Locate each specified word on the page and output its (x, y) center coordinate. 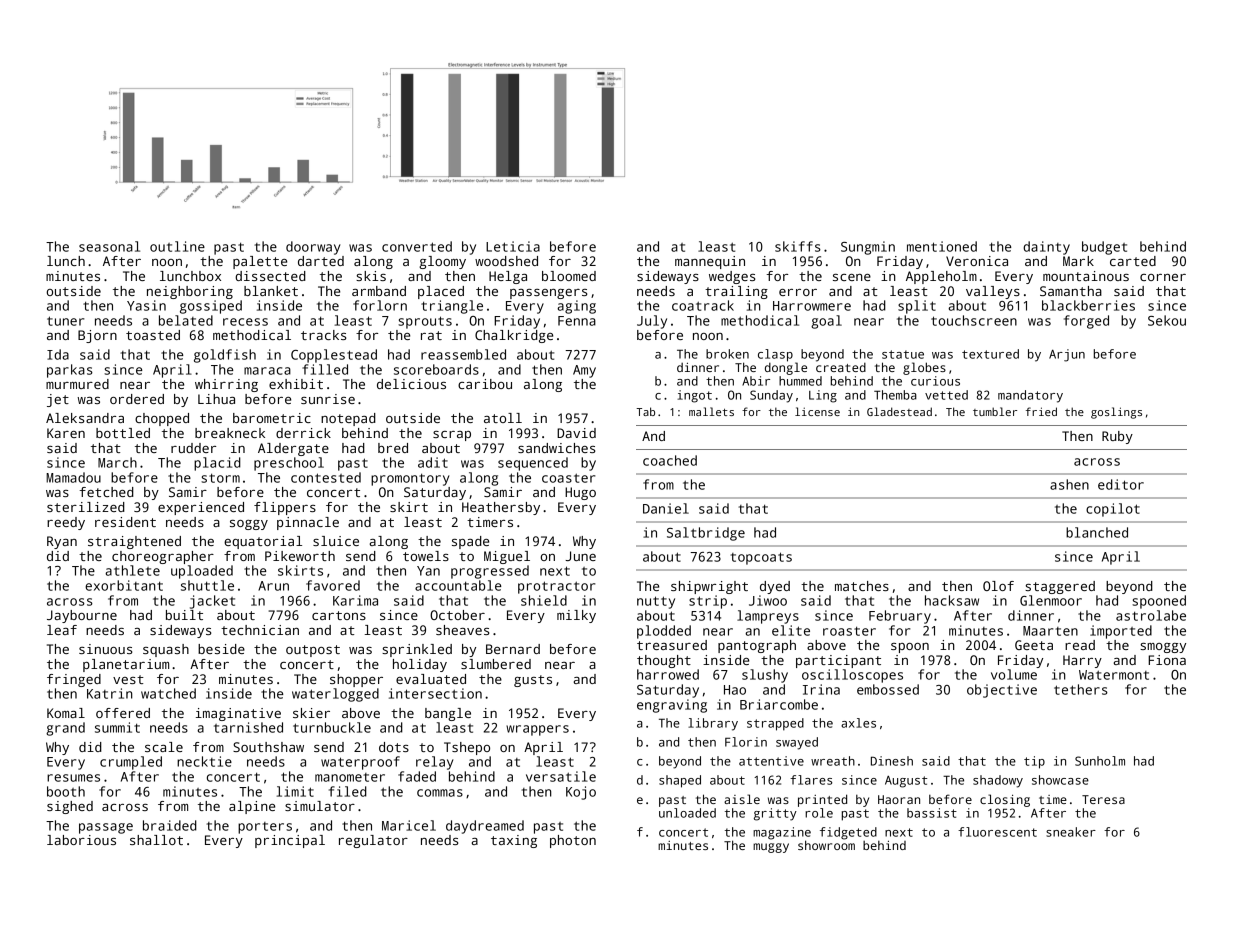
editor (1121, 484)
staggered (1060, 587)
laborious (81, 840)
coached (670, 460)
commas (440, 793)
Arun (273, 586)
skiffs (798, 246)
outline (177, 246)
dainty (1046, 248)
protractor (556, 587)
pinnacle (308, 523)
